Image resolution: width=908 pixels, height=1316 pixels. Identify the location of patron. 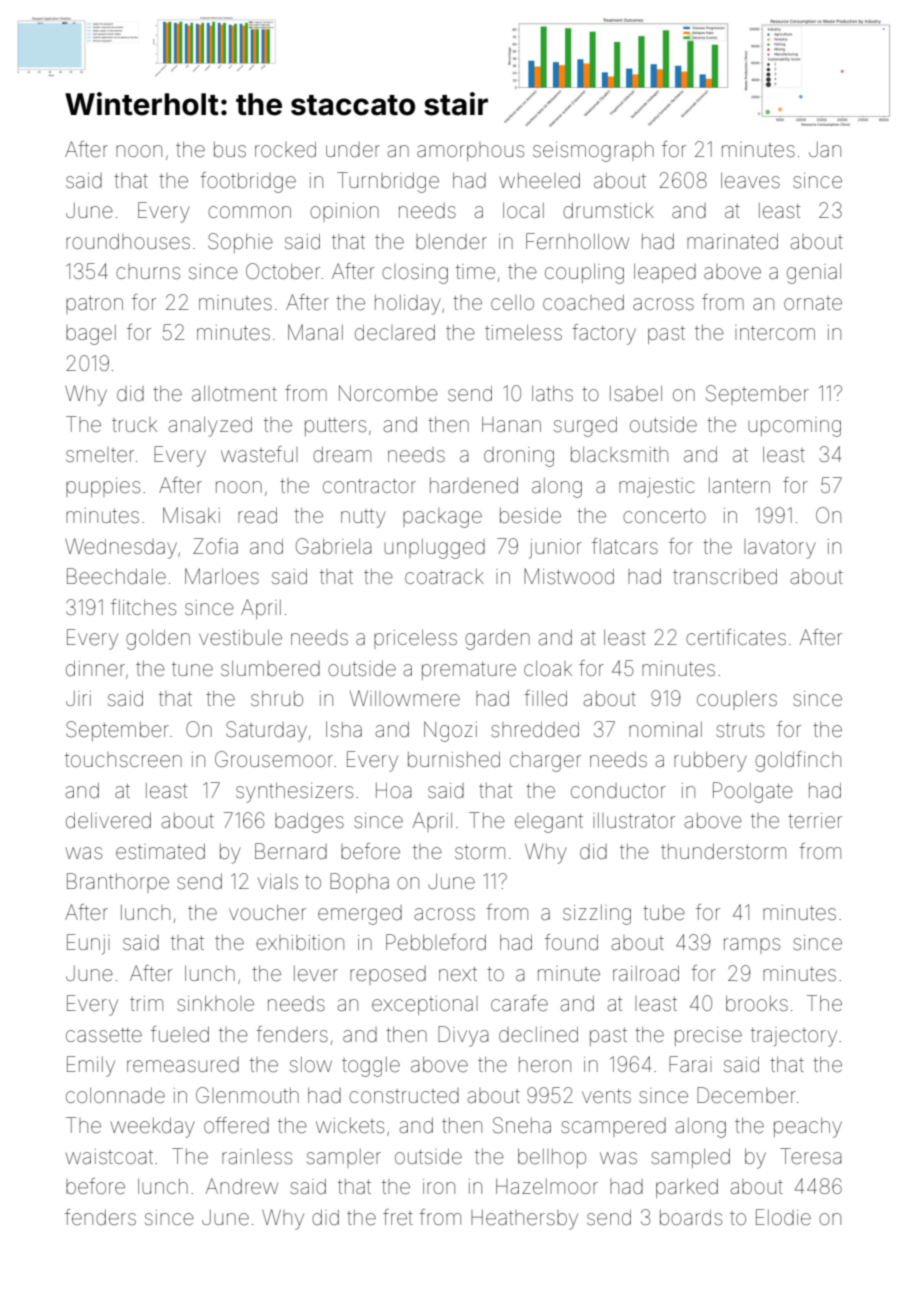
(94, 305).
